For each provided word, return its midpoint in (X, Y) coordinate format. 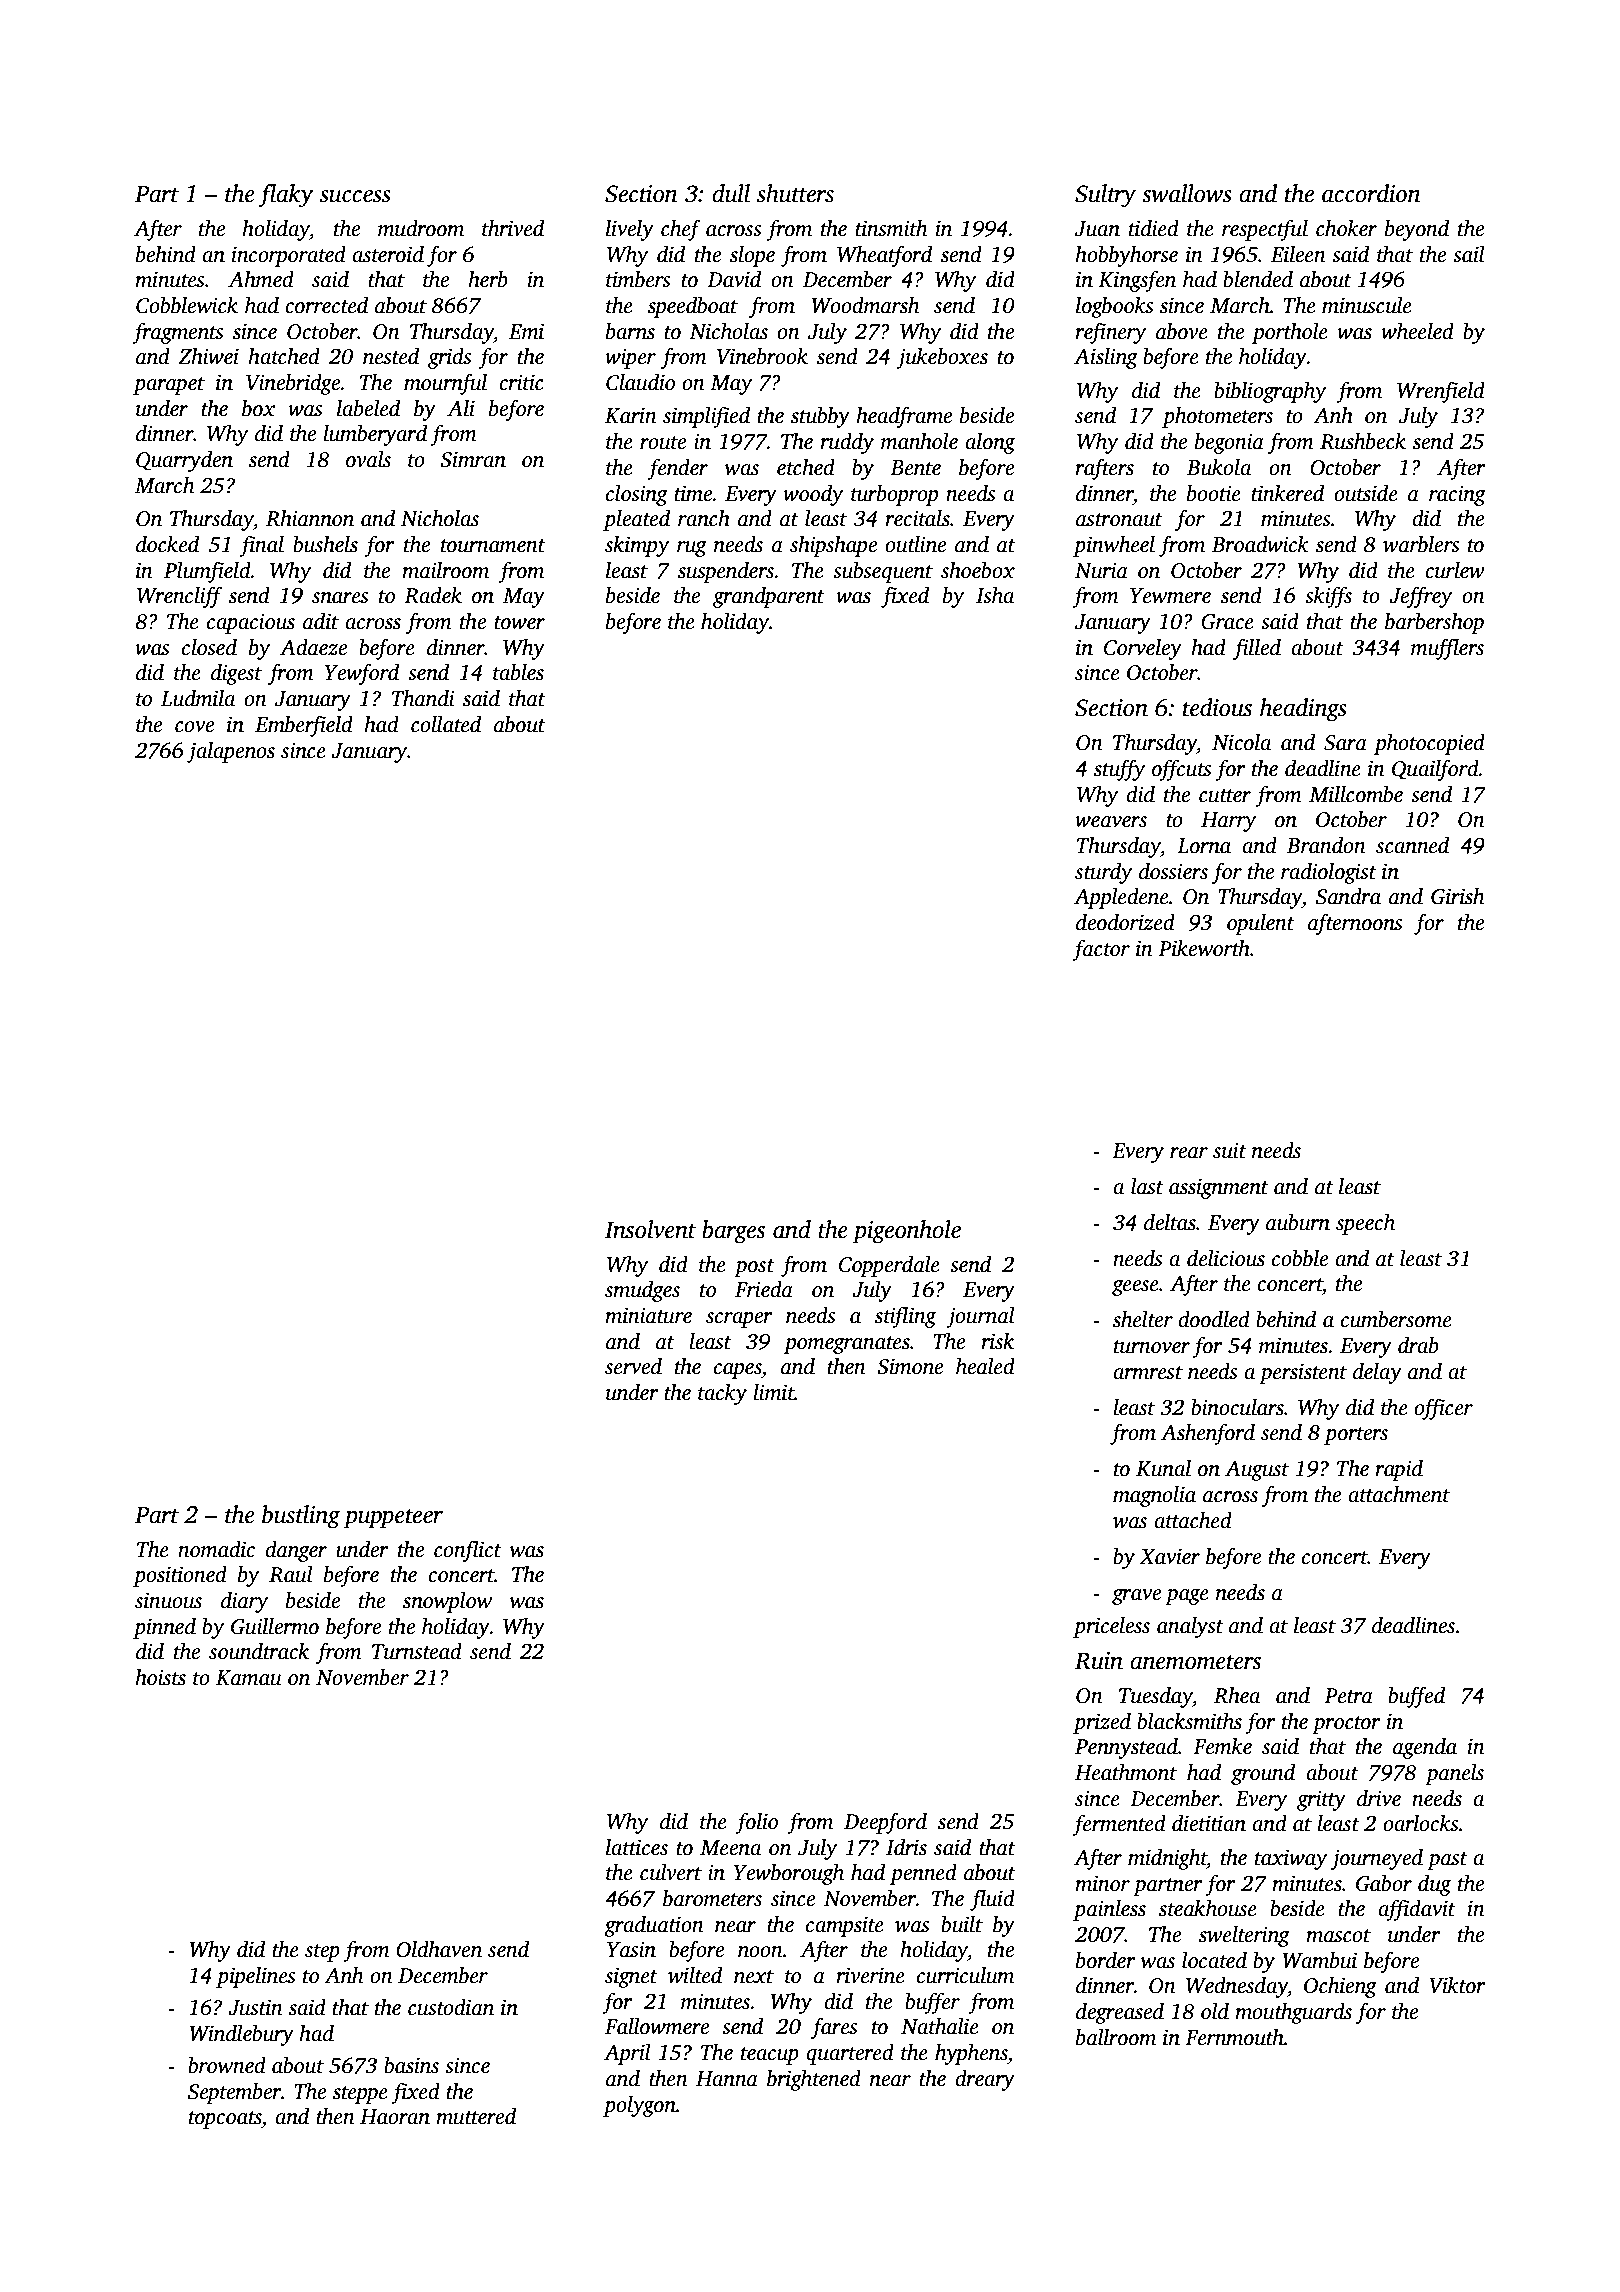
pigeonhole (907, 1232)
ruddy (847, 443)
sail (1469, 254)
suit (1230, 1151)
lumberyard (375, 435)
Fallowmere (657, 2026)
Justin (255, 2007)
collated (446, 724)
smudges (642, 1291)
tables (518, 672)
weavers (1111, 822)
